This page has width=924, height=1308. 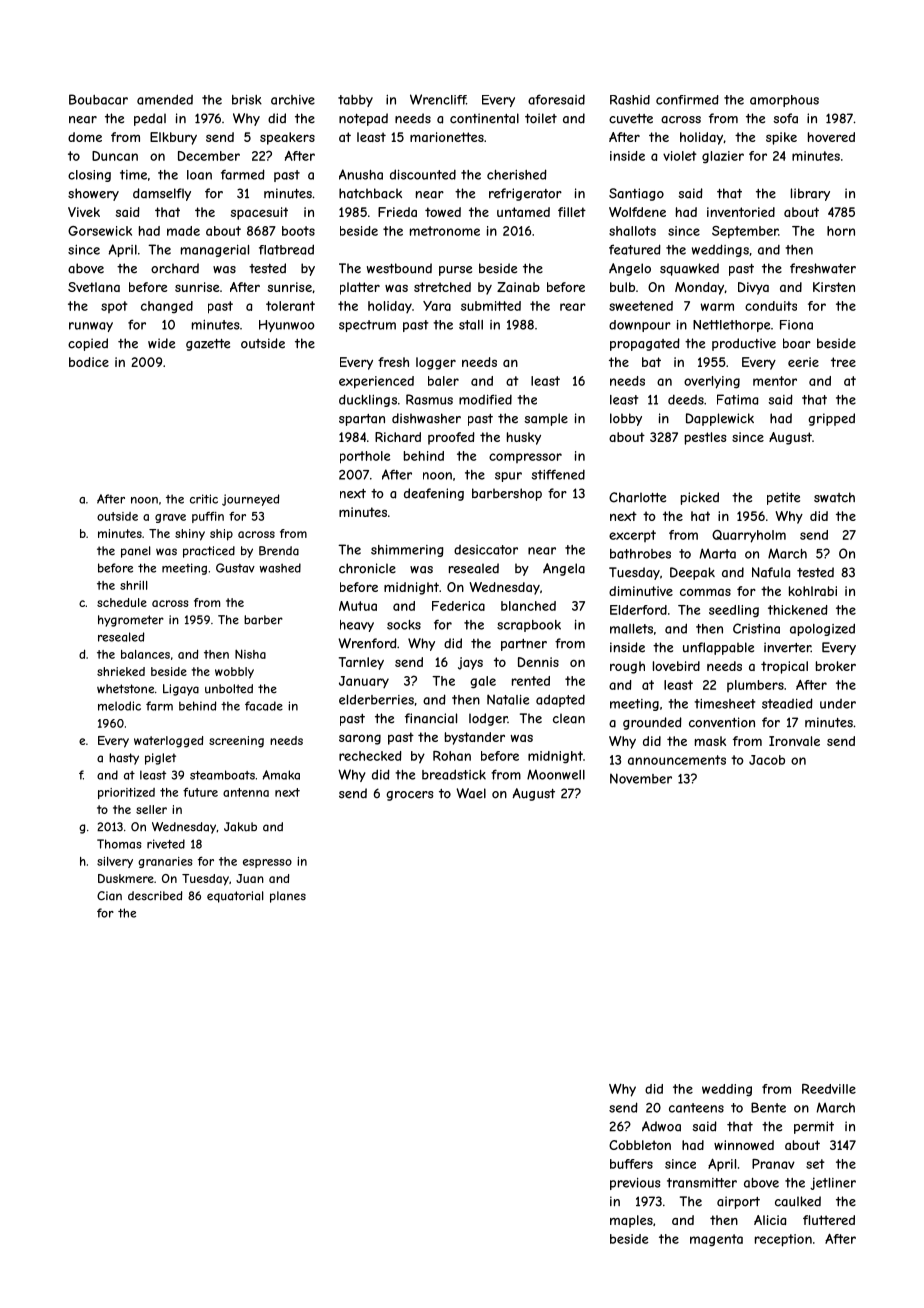 What do you see at coordinates (250, 500) in the page?
I see `journeyed` at bounding box center [250, 500].
